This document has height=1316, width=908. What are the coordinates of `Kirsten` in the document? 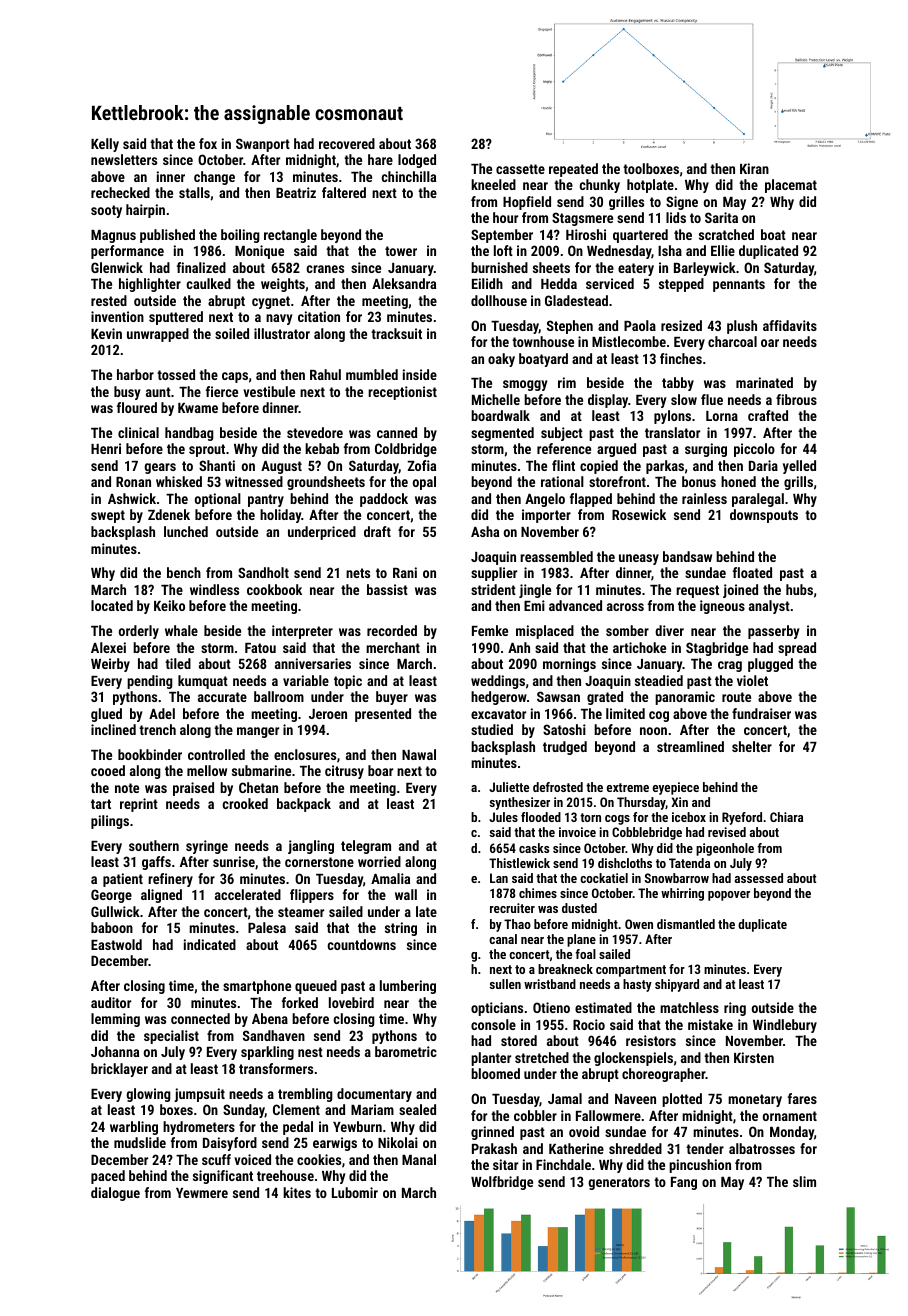 It's located at (754, 1057).
